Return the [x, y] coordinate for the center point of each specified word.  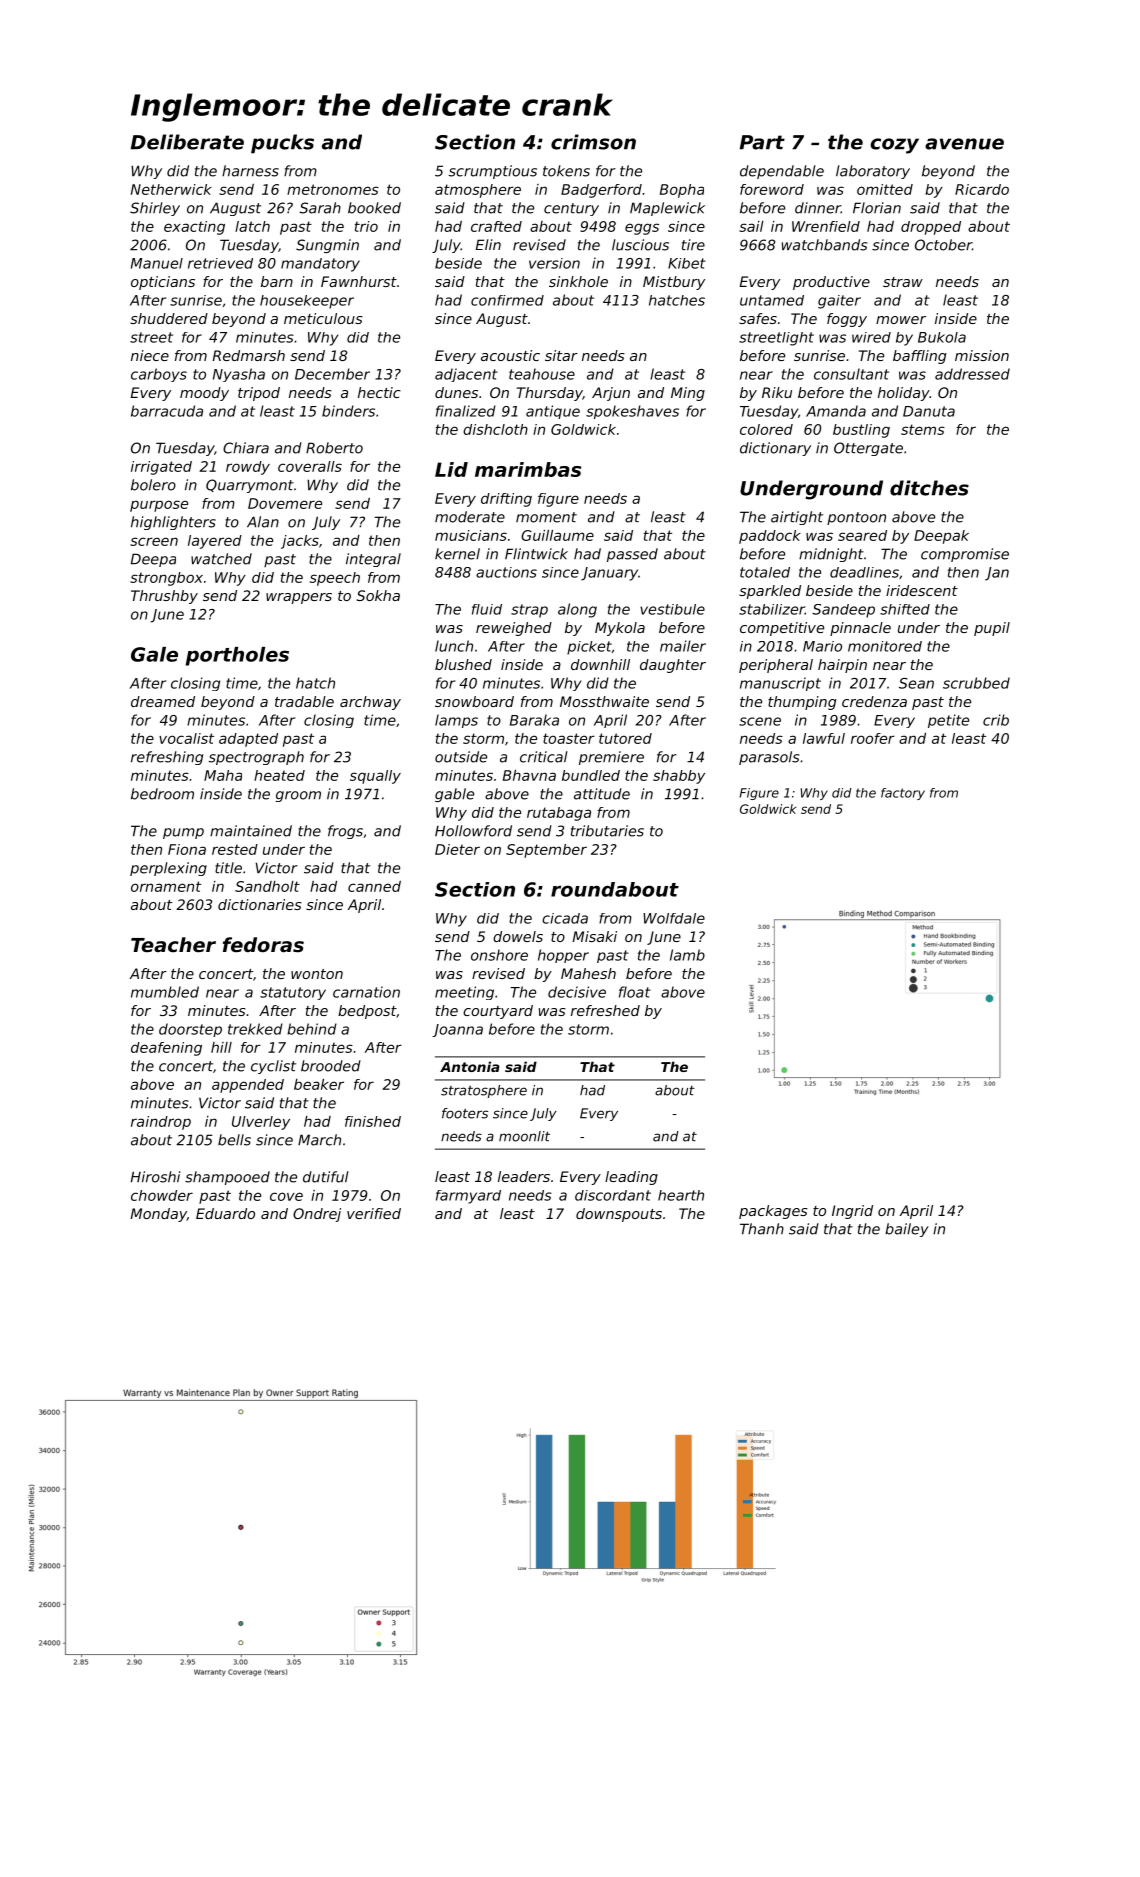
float [635, 992]
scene [760, 721]
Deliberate [187, 142]
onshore [499, 955]
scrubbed [976, 683]
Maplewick [667, 209]
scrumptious [493, 172]
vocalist [186, 738]
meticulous [323, 318]
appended [248, 1086]
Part [762, 142]
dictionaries [260, 904]
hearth [681, 1195]
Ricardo [982, 189]
